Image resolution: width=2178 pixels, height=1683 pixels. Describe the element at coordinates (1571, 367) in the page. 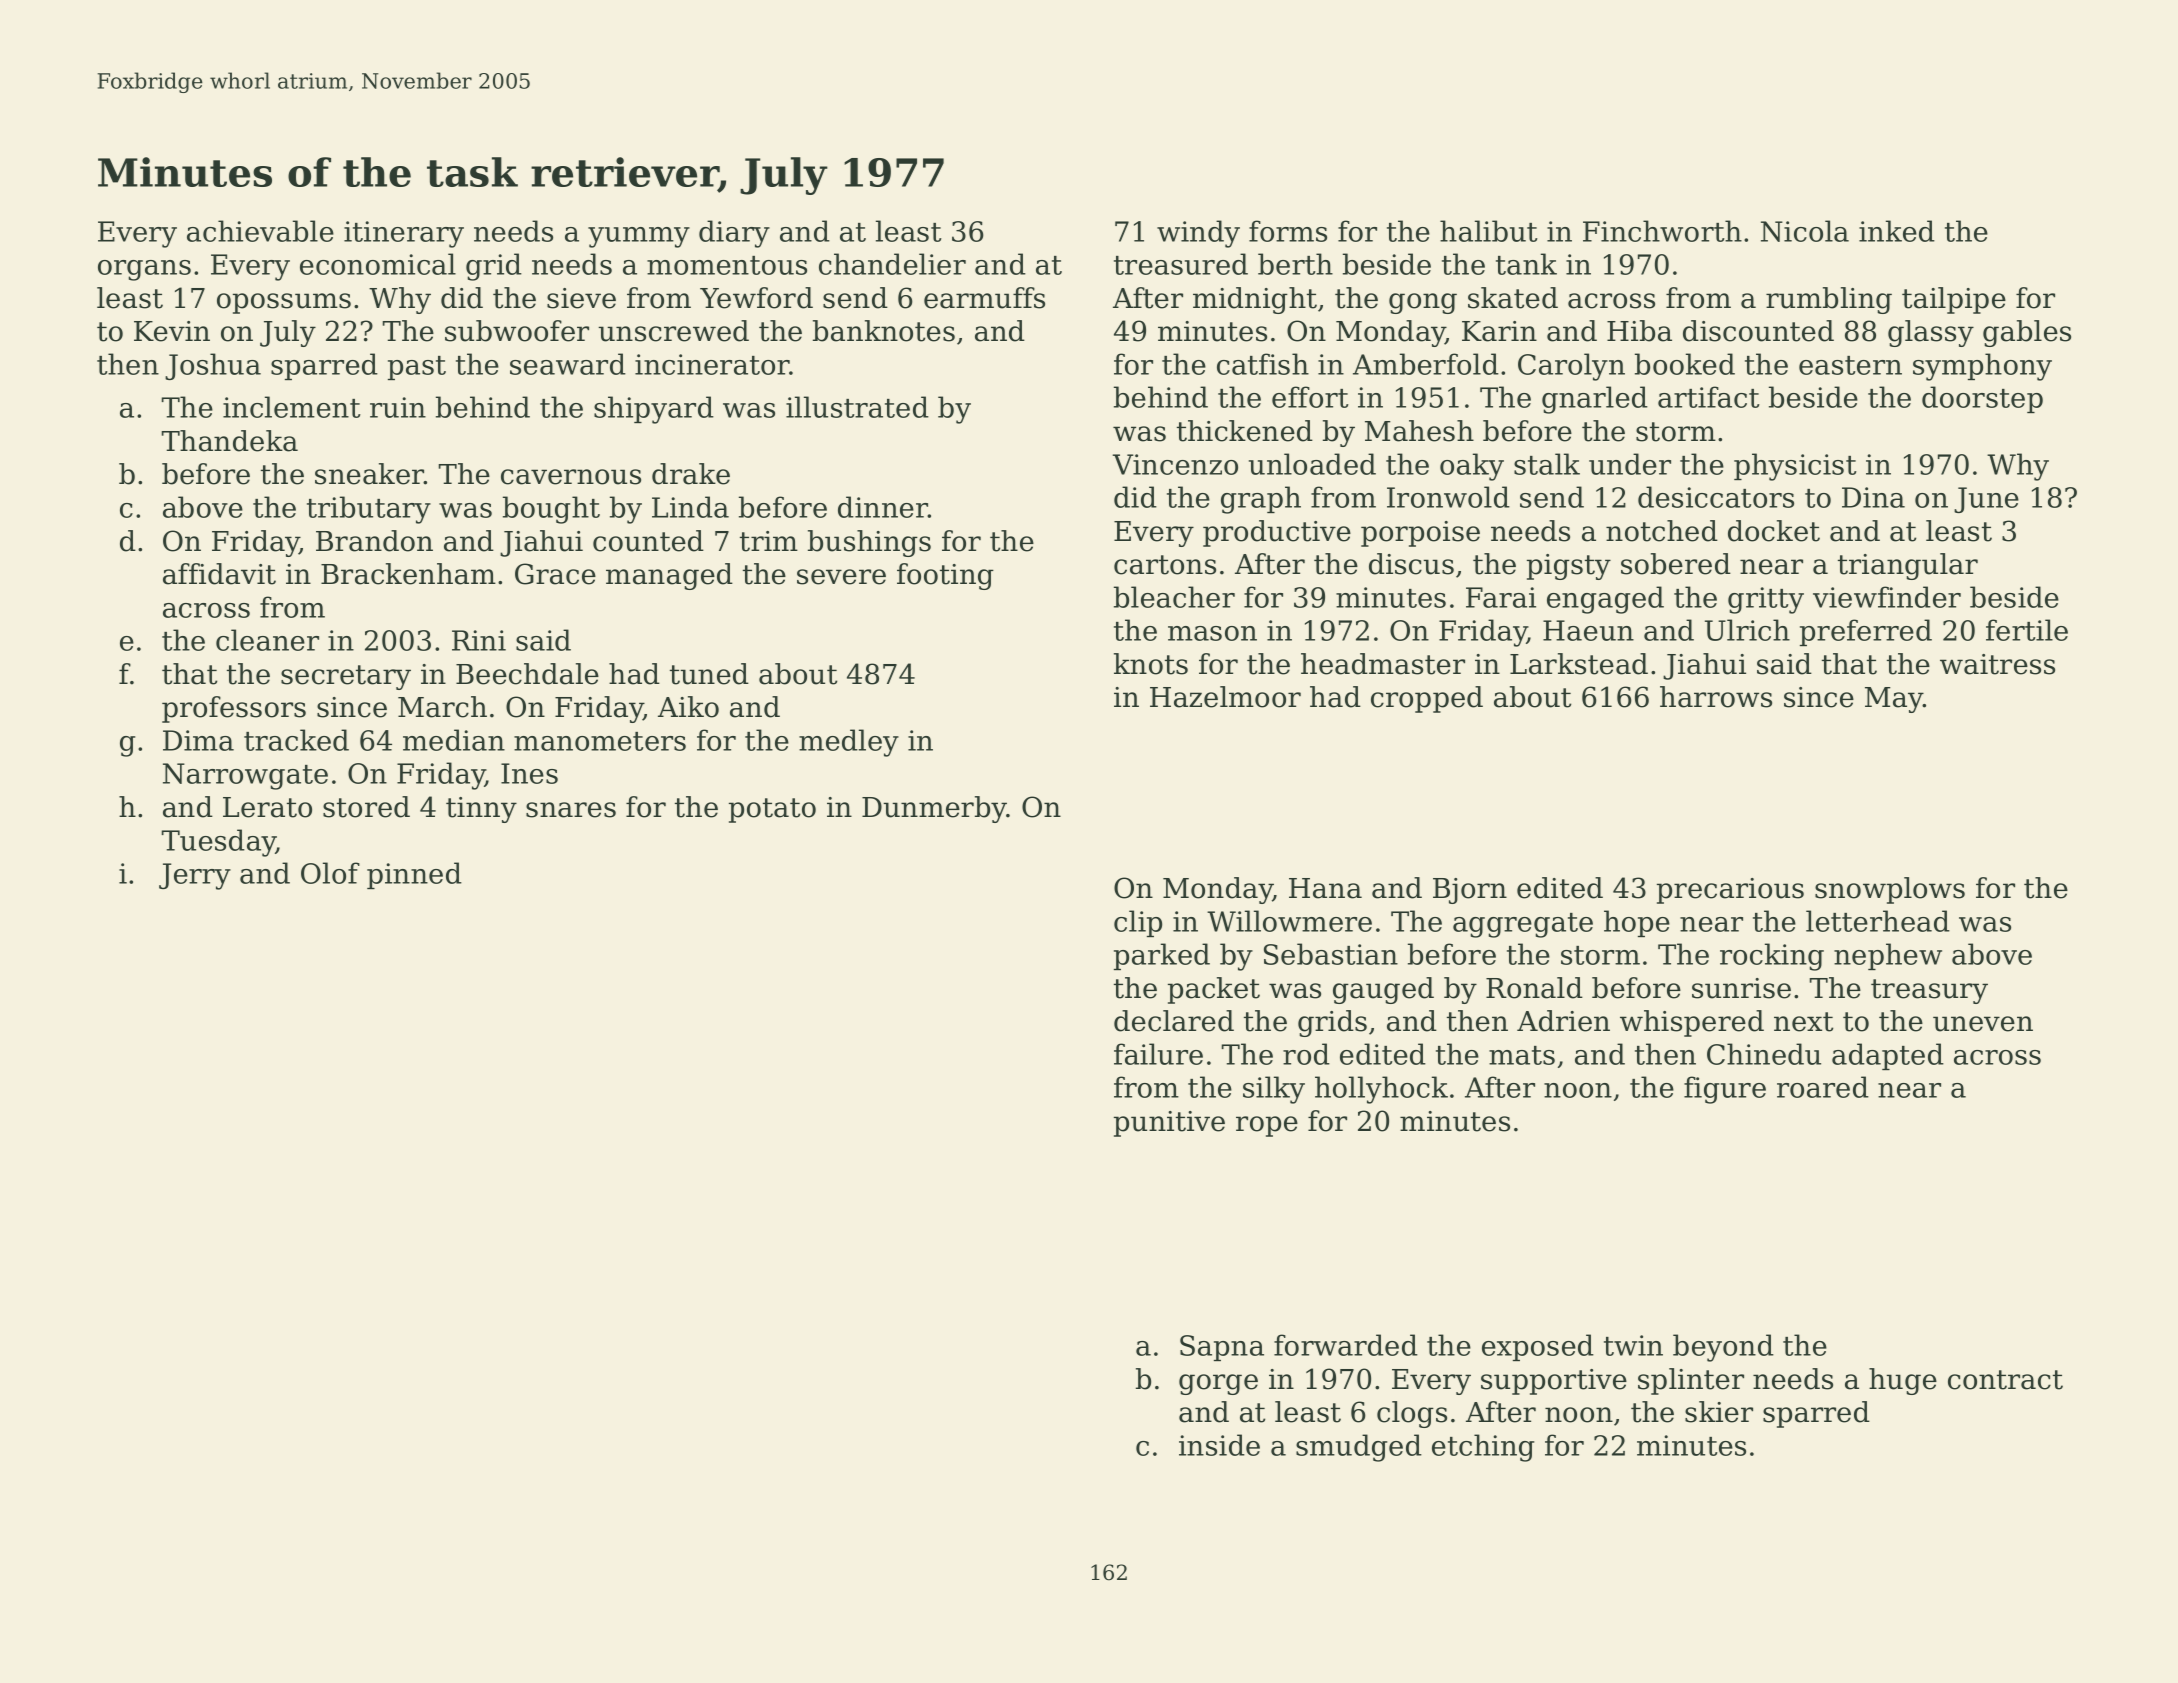

I see `Carolyn` at that location.
